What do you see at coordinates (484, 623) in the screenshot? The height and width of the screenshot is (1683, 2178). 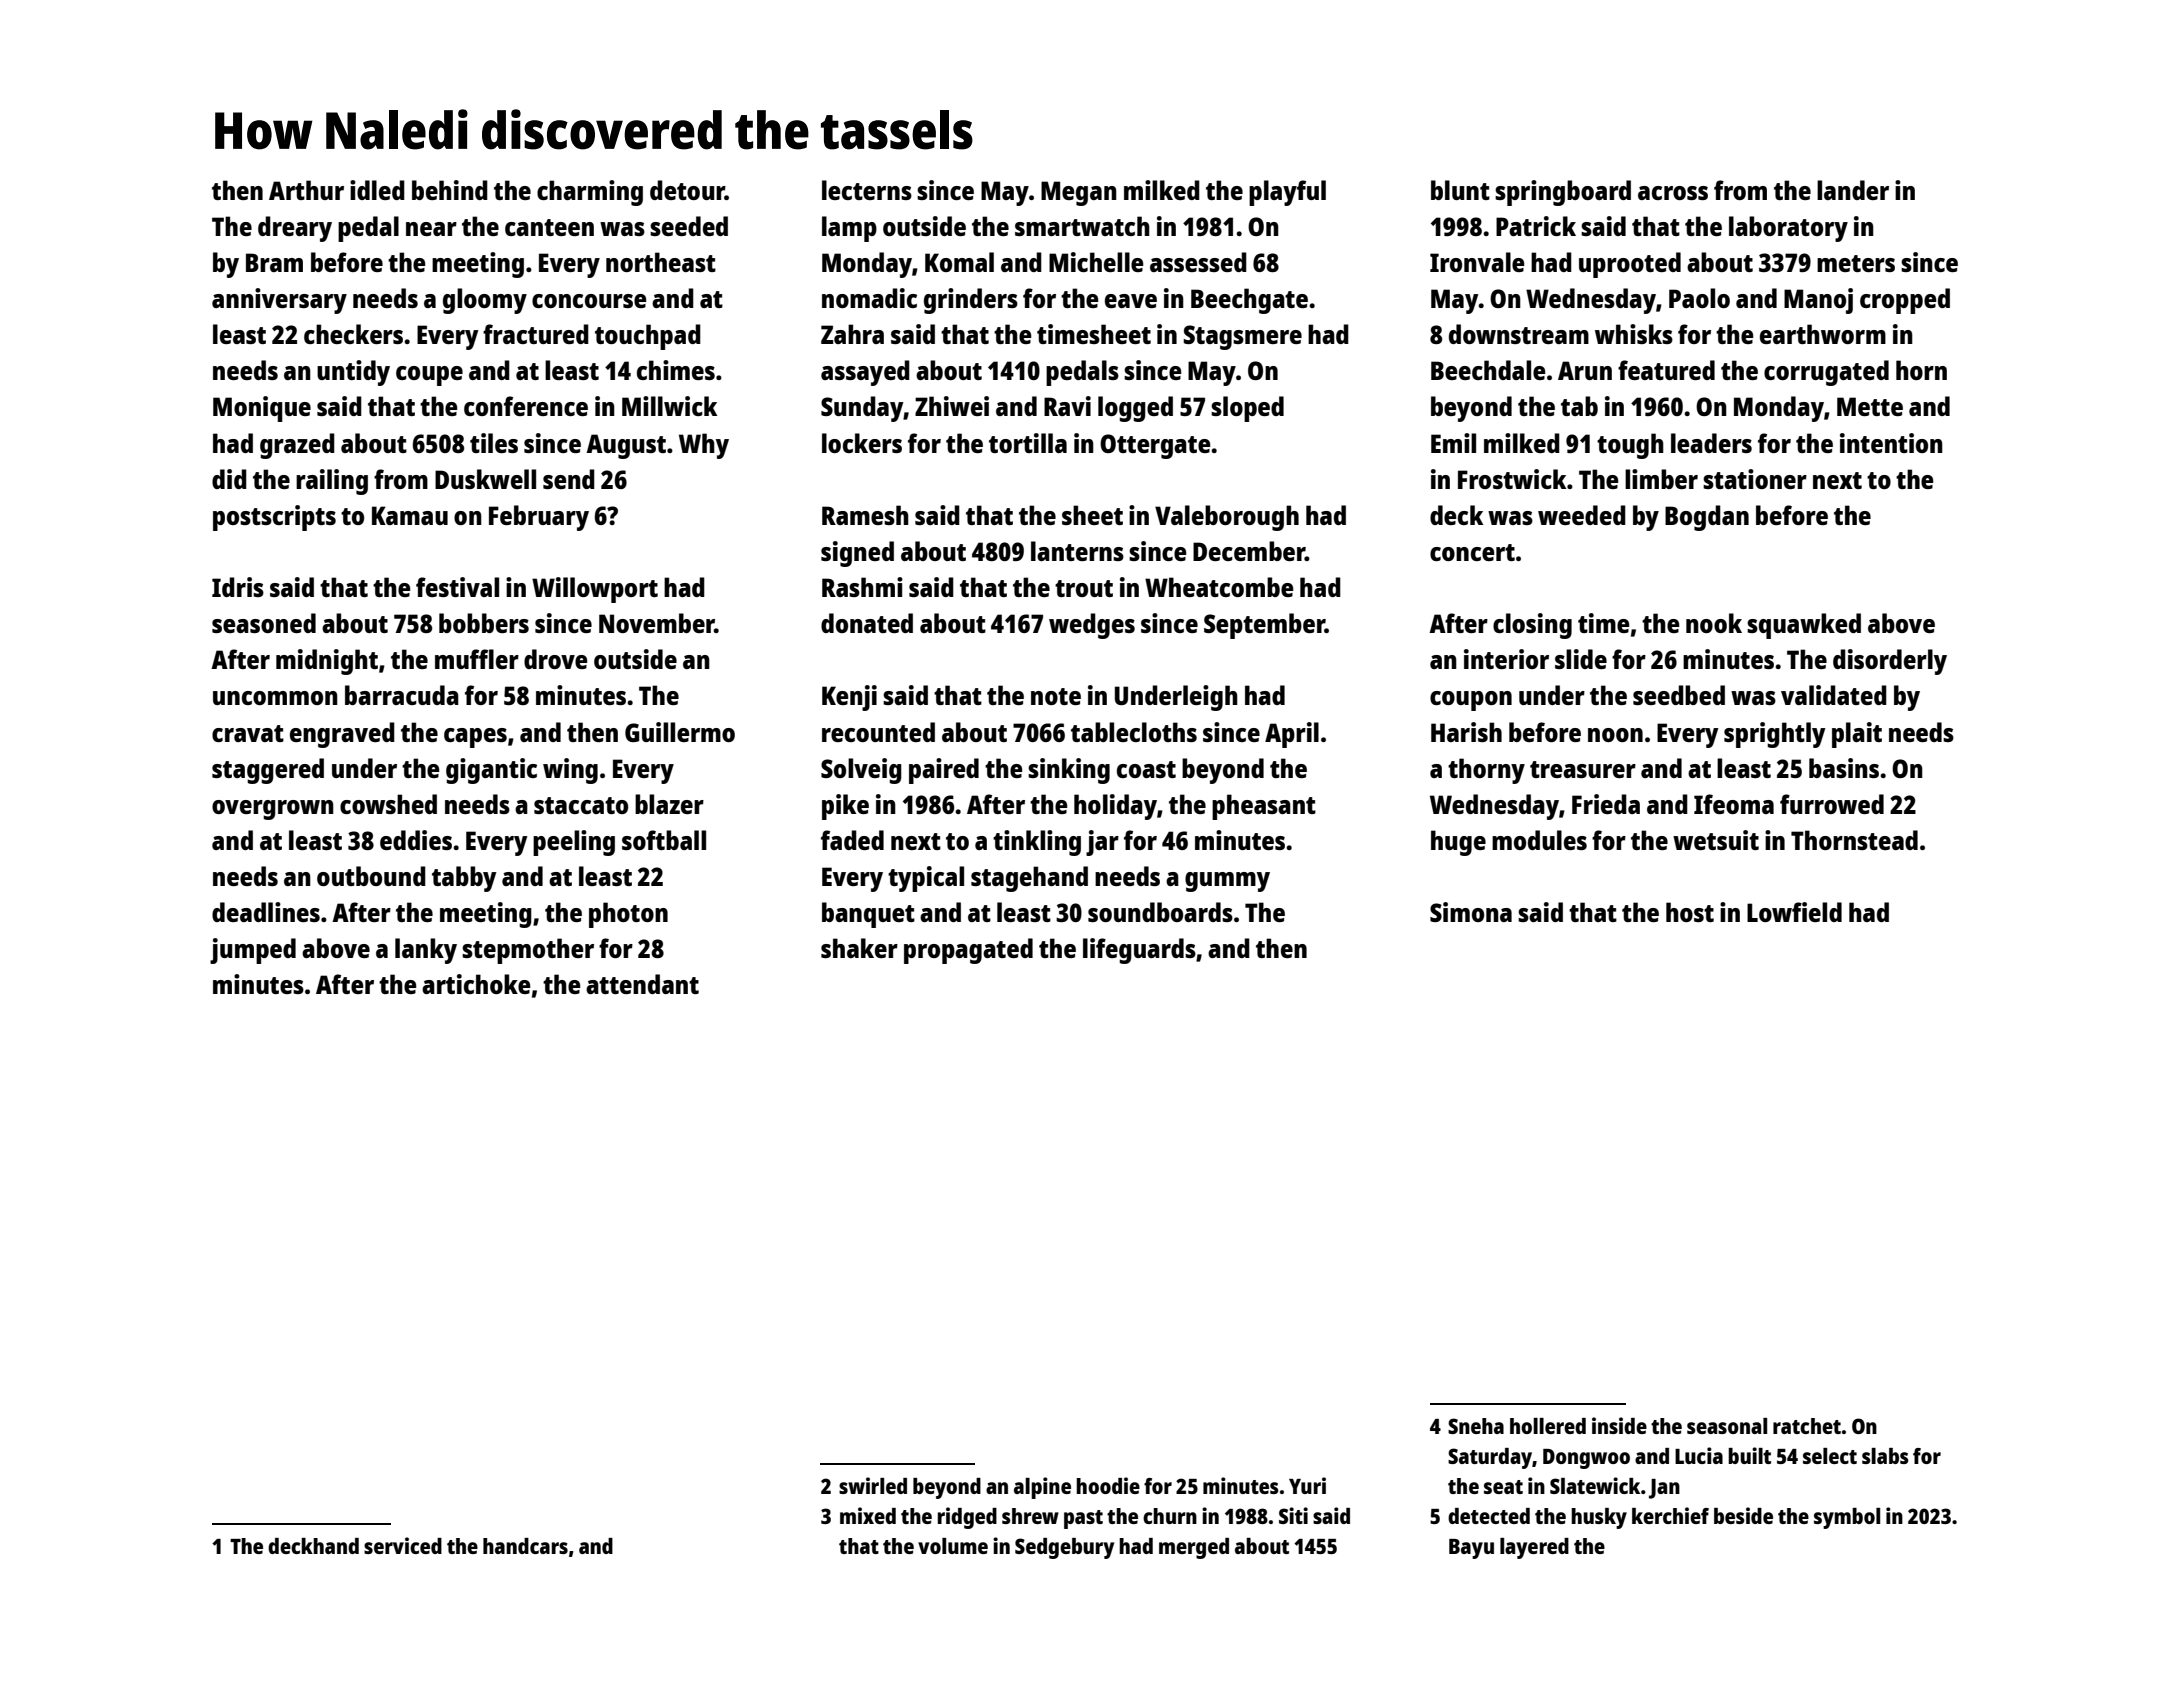 I see `bobbers` at bounding box center [484, 623].
